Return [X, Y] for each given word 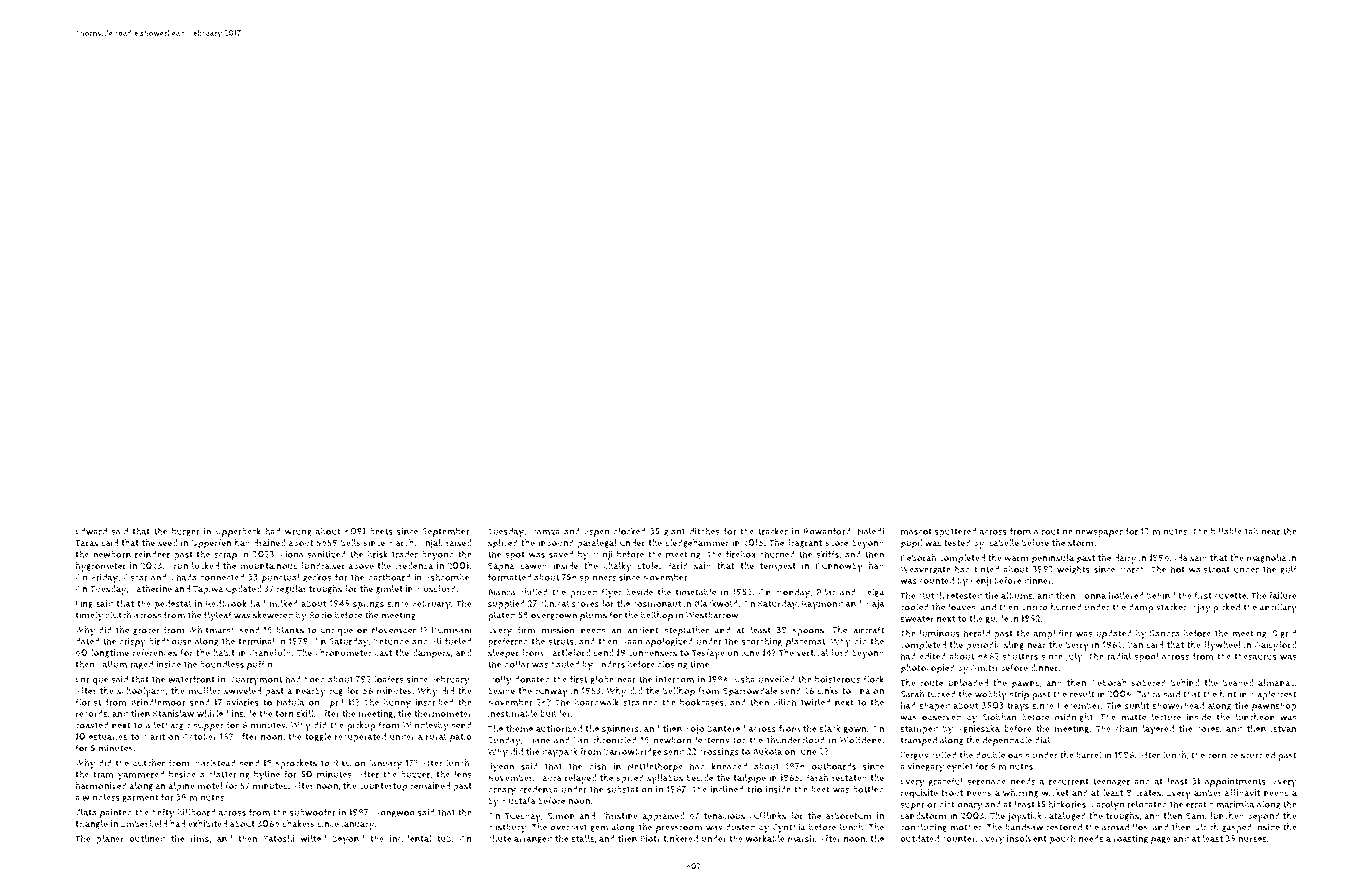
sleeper [503, 654]
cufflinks [768, 816]
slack [830, 728]
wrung [298, 533]
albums [1017, 595]
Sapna [501, 567]
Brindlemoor [158, 702]
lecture [1166, 717]
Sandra [1165, 633]
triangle [91, 824]
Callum [112, 664]
